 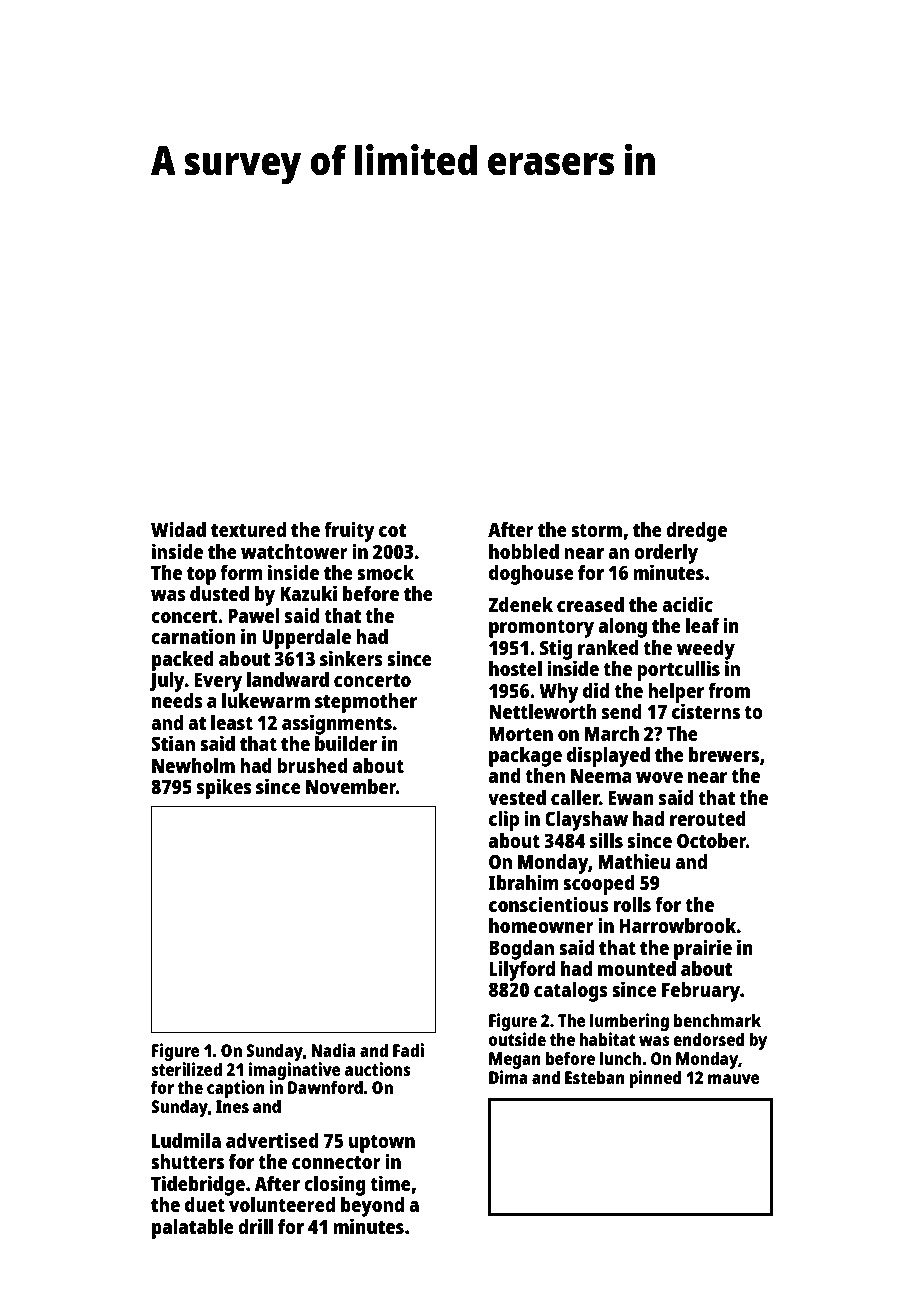 What do you see at coordinates (382, 1144) in the screenshot?
I see `uptown` at bounding box center [382, 1144].
